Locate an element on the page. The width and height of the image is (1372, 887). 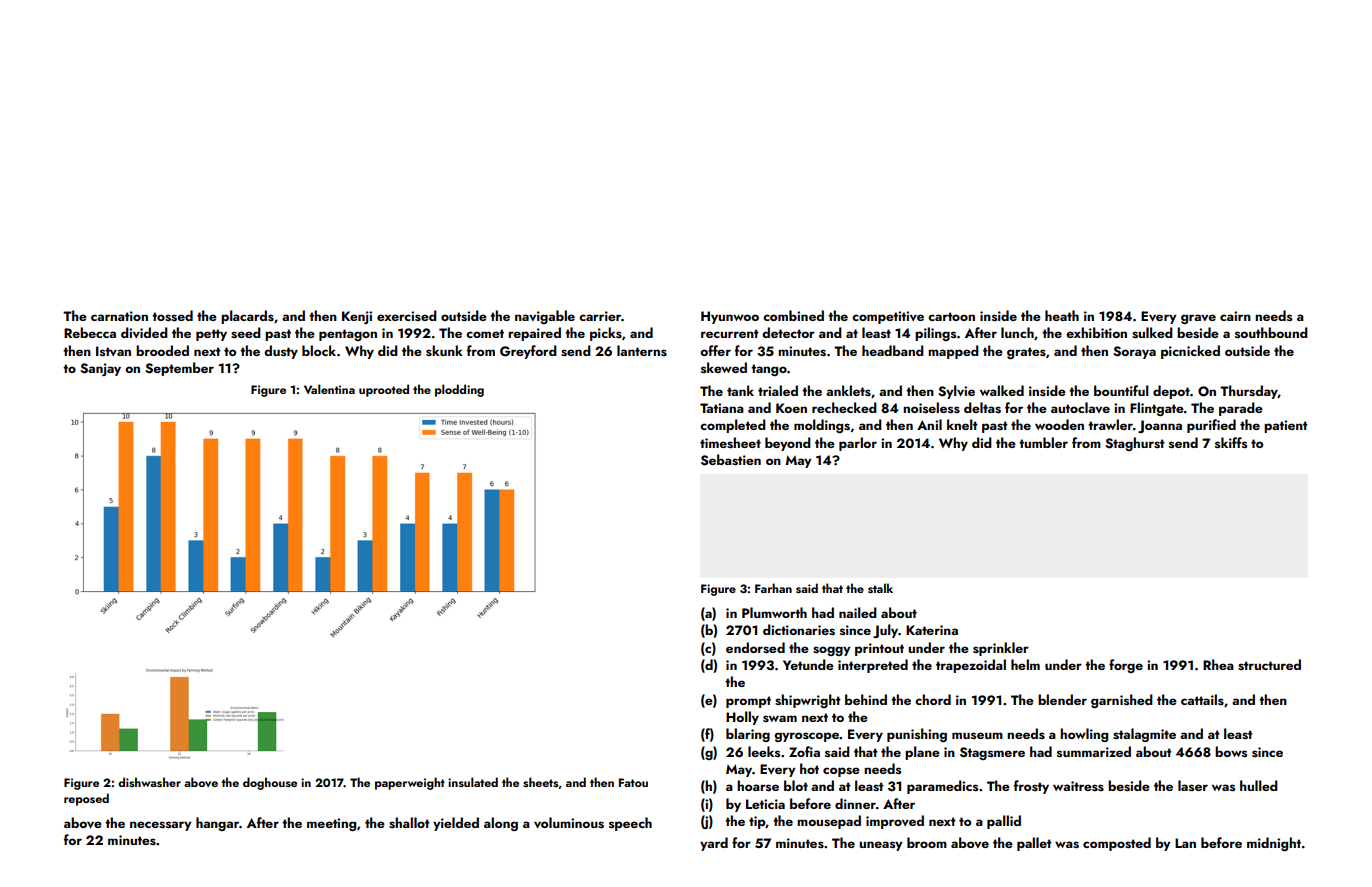
depot is located at coordinates (1171, 392).
